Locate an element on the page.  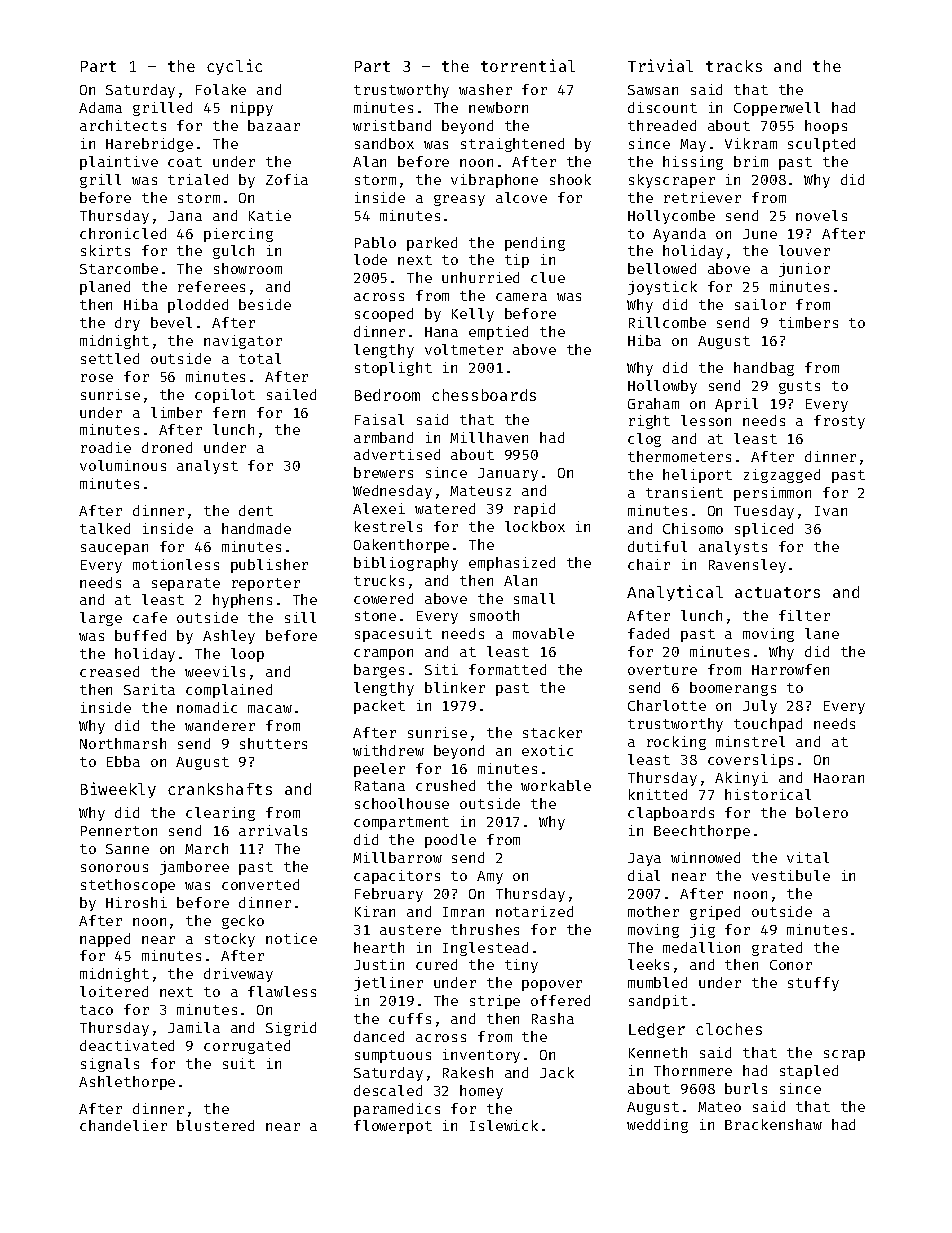
smooth is located at coordinates (494, 615).
